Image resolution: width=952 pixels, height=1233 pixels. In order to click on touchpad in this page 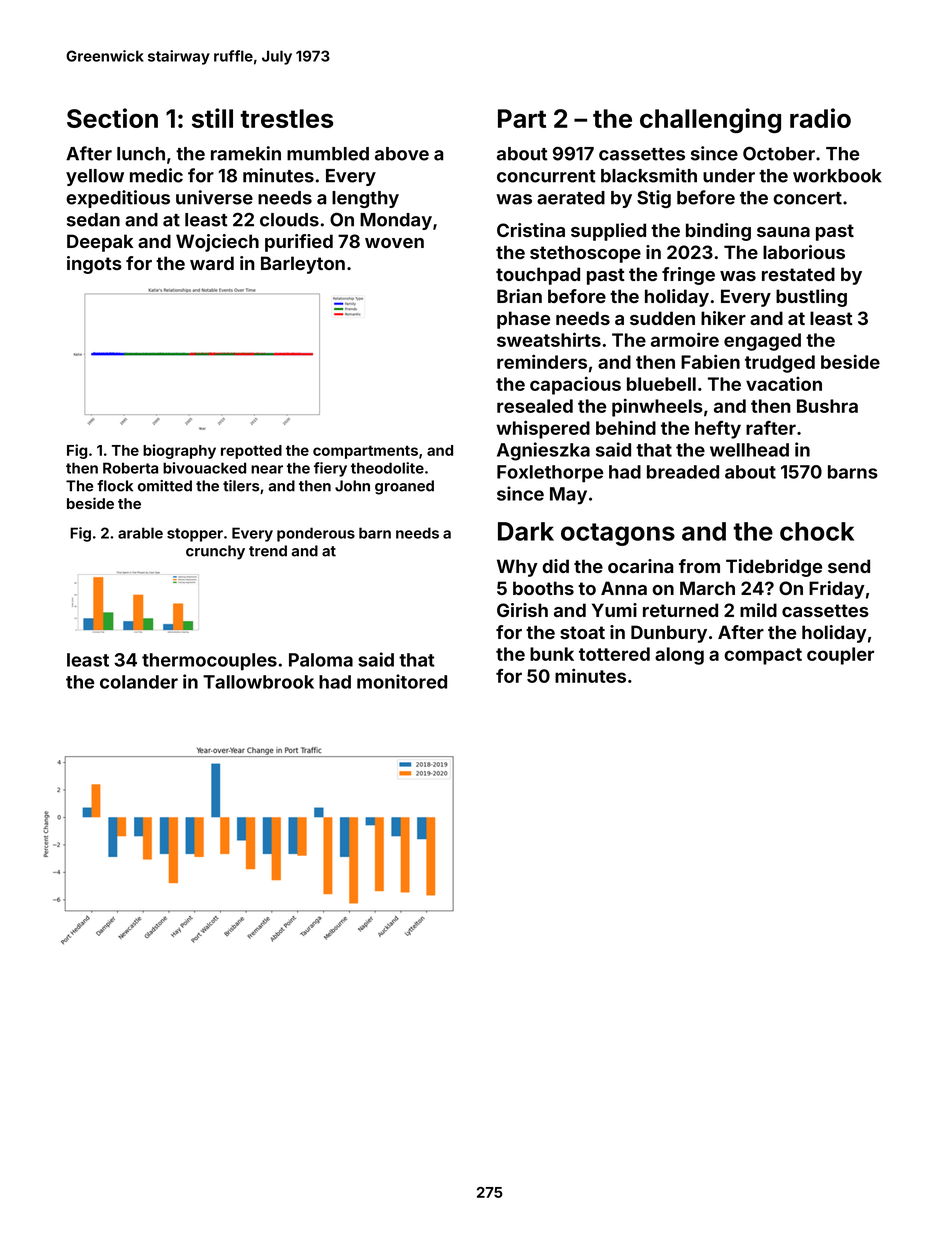, I will do `click(538, 276)`.
